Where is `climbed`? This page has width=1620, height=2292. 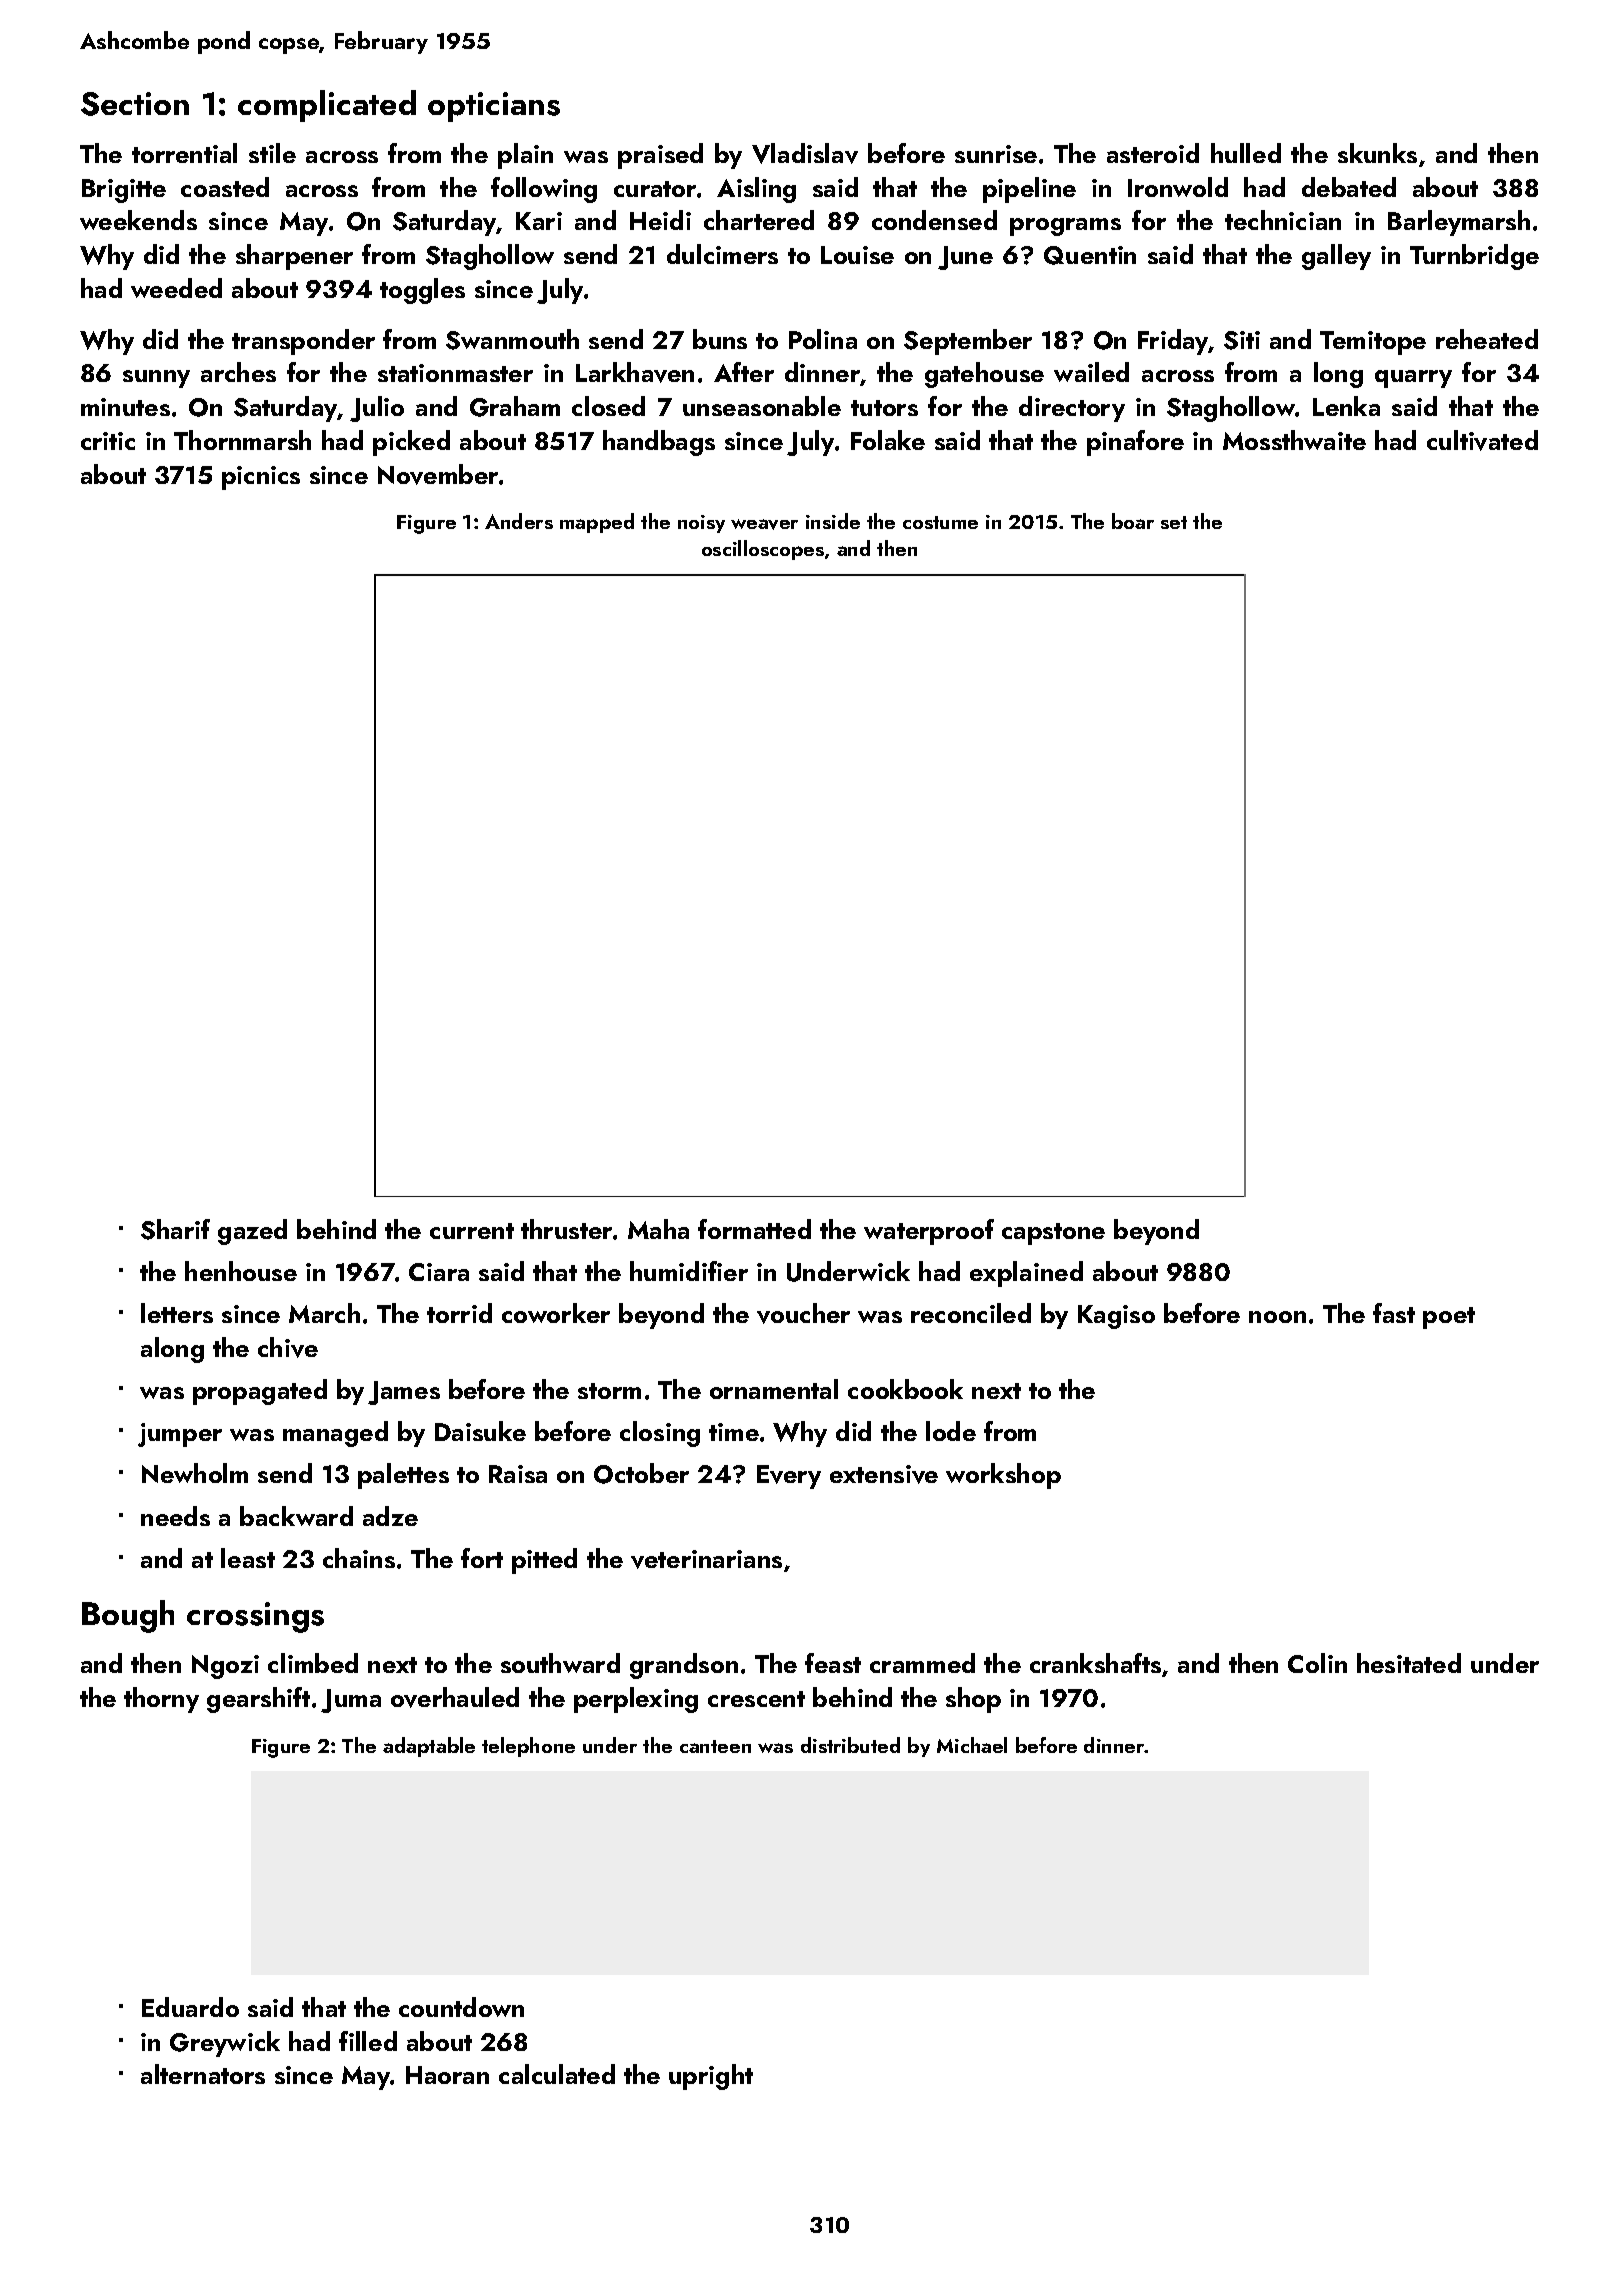
climbed is located at coordinates (313, 1663).
